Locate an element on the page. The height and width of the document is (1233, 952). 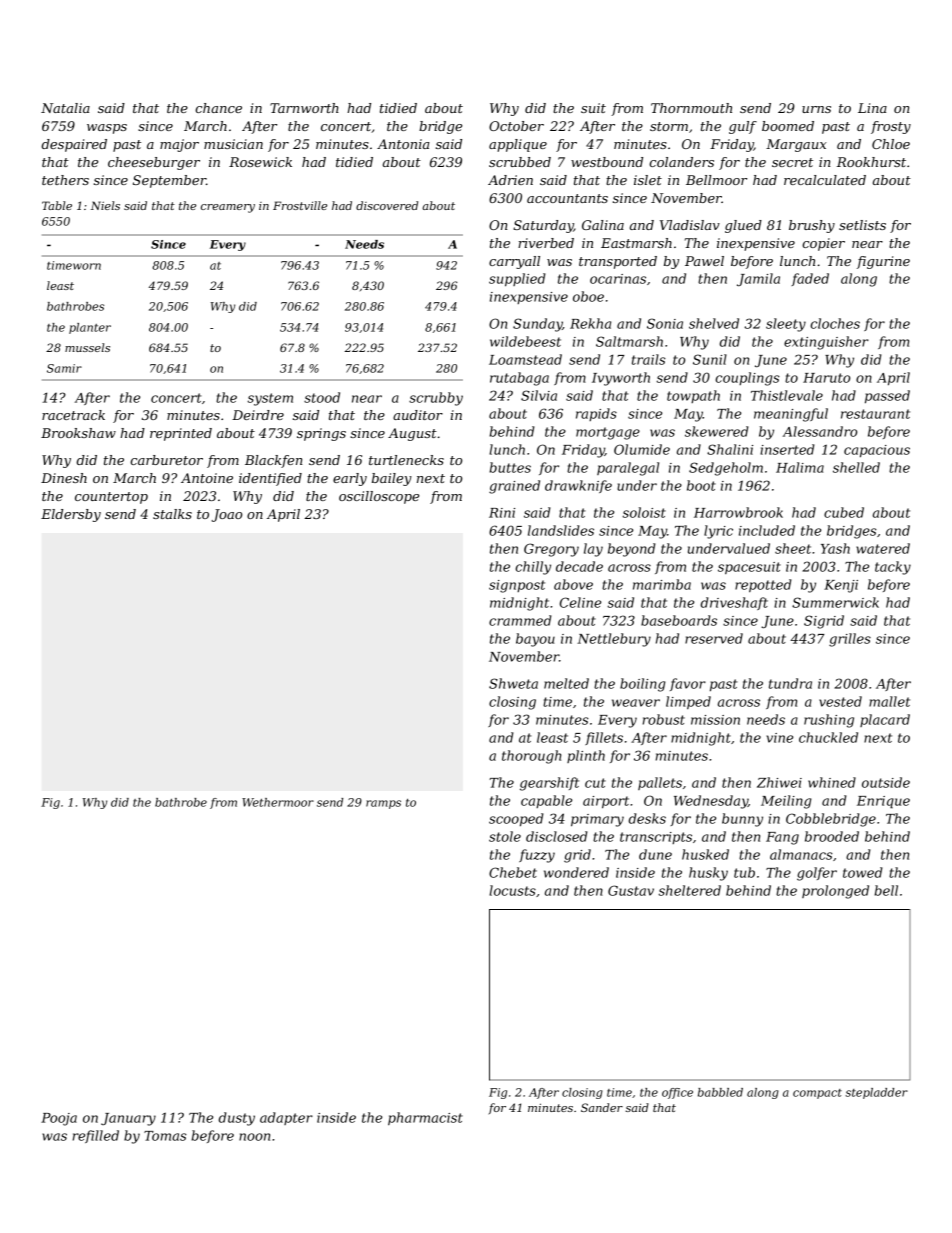
passed is located at coordinates (887, 396).
